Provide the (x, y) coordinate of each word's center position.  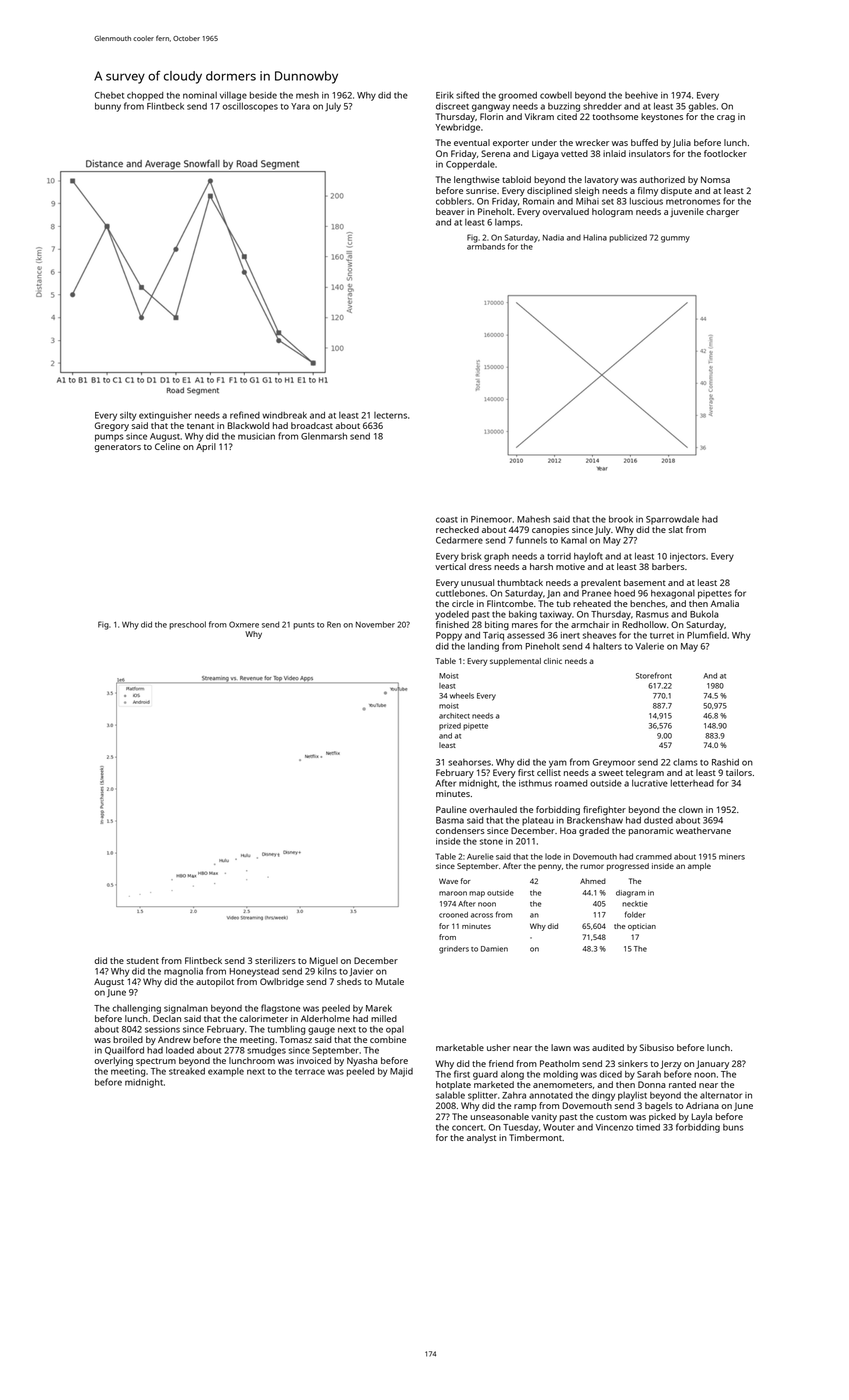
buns (733, 1127)
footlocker (725, 153)
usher (499, 1047)
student (142, 960)
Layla (701, 1117)
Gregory (112, 426)
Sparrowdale (672, 520)
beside (263, 95)
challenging (136, 1009)
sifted (467, 95)
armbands (486, 246)
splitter (482, 1096)
